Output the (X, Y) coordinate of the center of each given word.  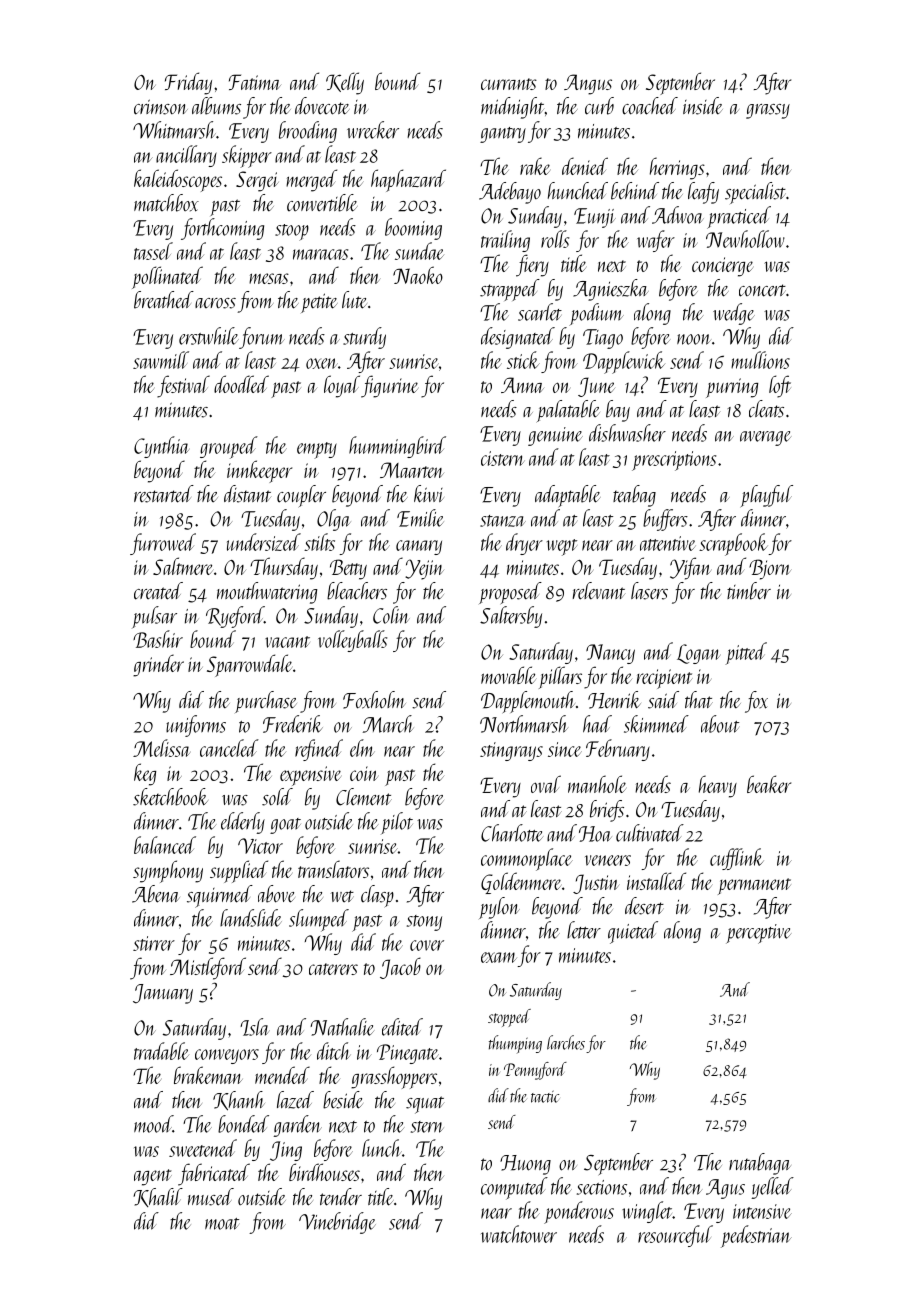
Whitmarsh (174, 130)
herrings (677, 168)
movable (508, 675)
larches (566, 1042)
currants (509, 84)
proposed (510, 593)
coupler (301, 496)
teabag (634, 496)
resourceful (675, 1236)
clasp (377, 896)
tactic (545, 1096)
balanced (165, 845)
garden (298, 1126)
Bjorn (770, 569)
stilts (319, 542)
